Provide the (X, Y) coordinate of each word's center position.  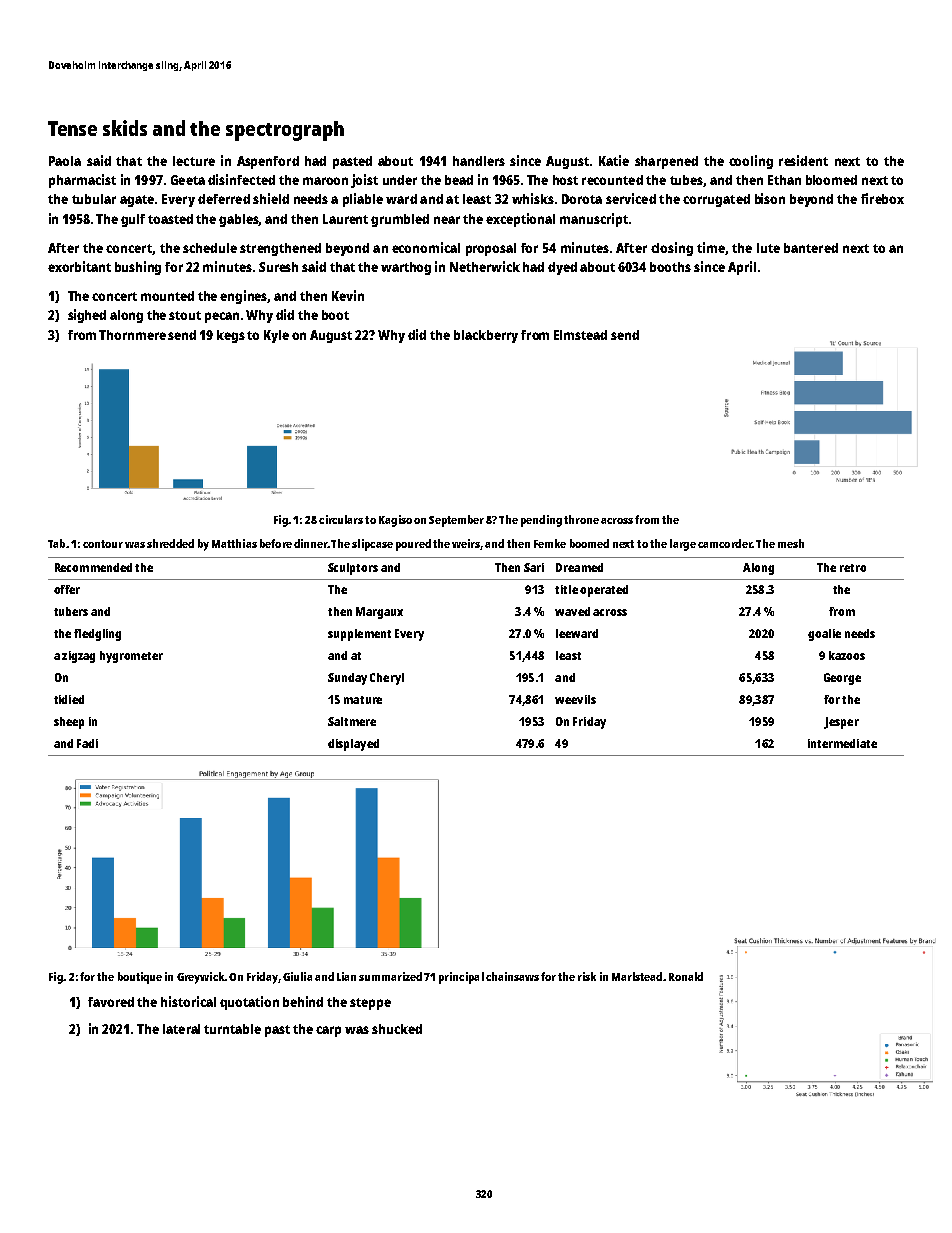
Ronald (686, 976)
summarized (390, 976)
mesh (791, 543)
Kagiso (395, 521)
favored (111, 1002)
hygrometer (131, 657)
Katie (614, 160)
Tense (72, 128)
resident (803, 160)
